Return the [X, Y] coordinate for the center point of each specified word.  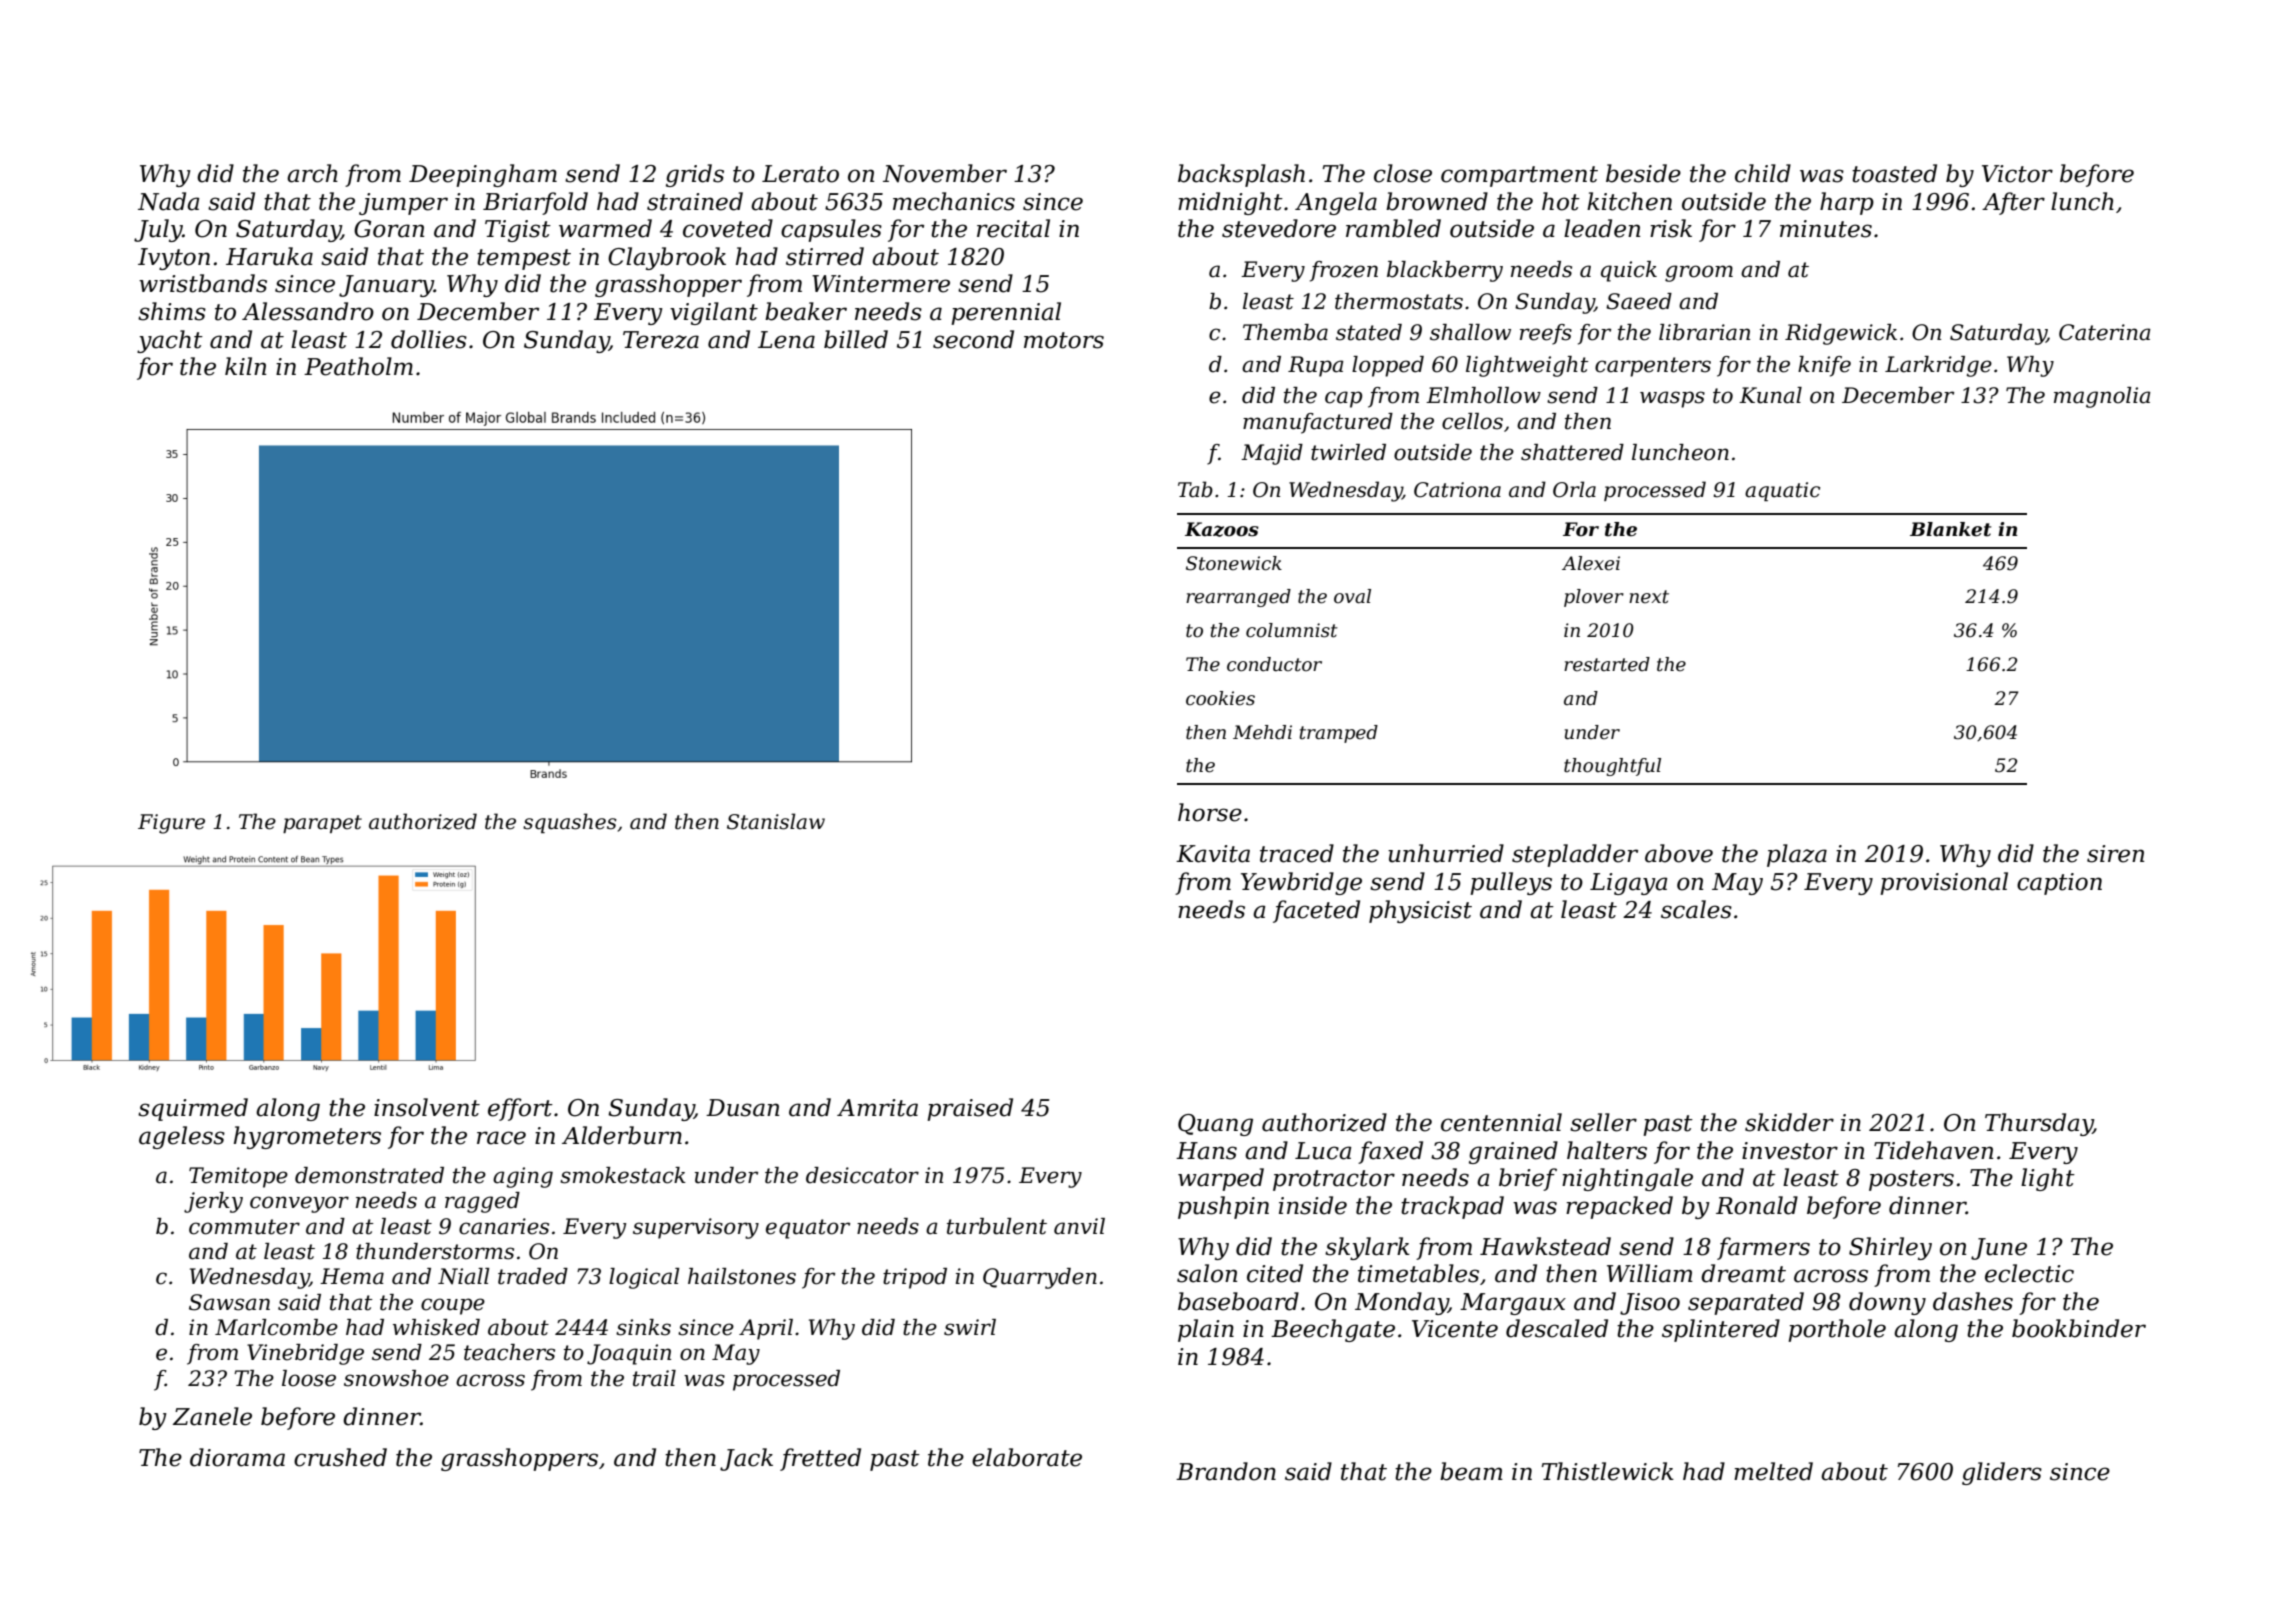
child [1763, 173]
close [1403, 173]
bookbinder [2079, 1328]
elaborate [1027, 1457]
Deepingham [483, 175]
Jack [746, 1459]
